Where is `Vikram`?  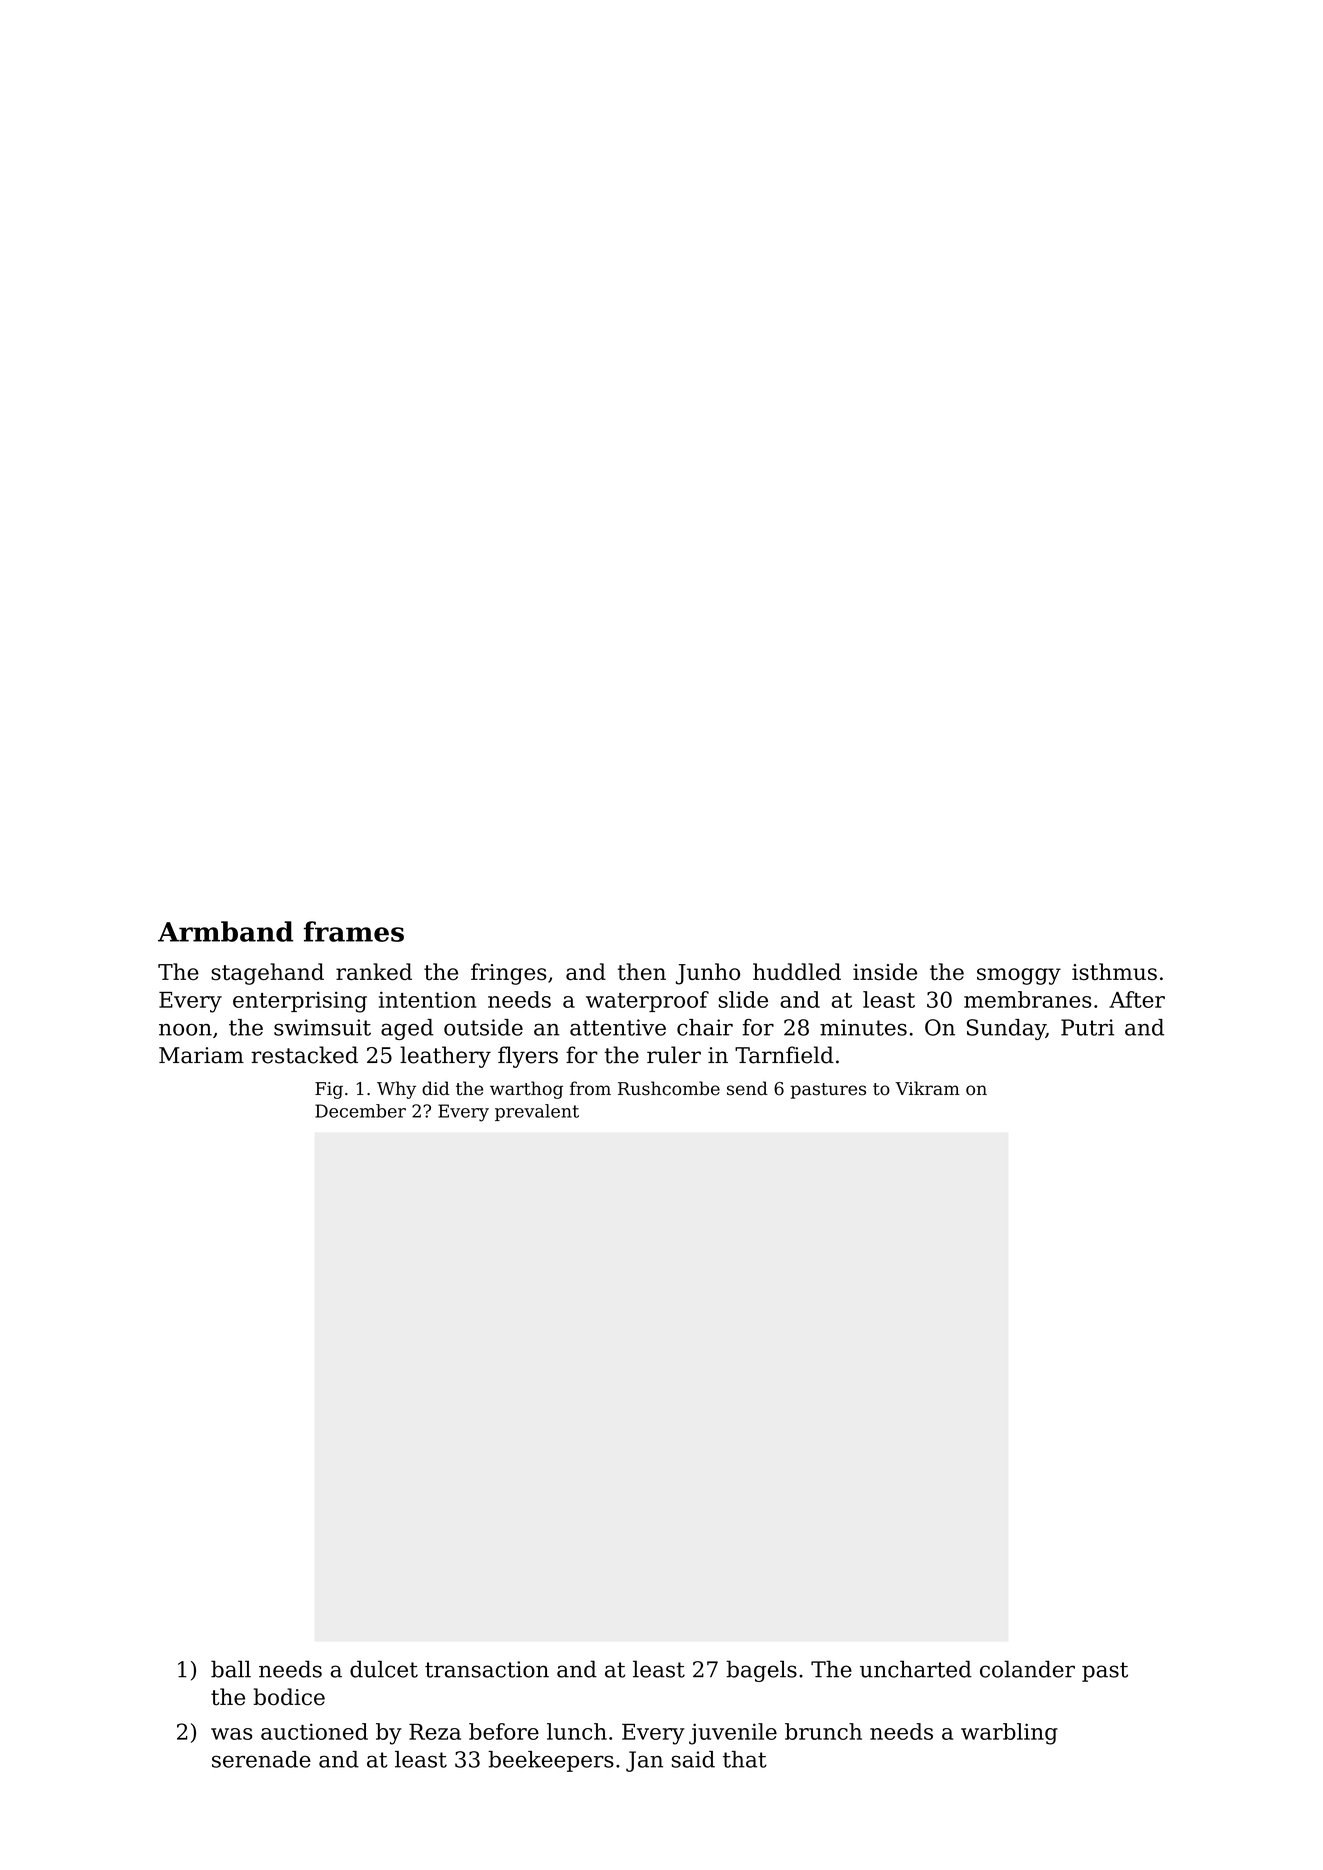 Vikram is located at coordinates (927, 1088).
